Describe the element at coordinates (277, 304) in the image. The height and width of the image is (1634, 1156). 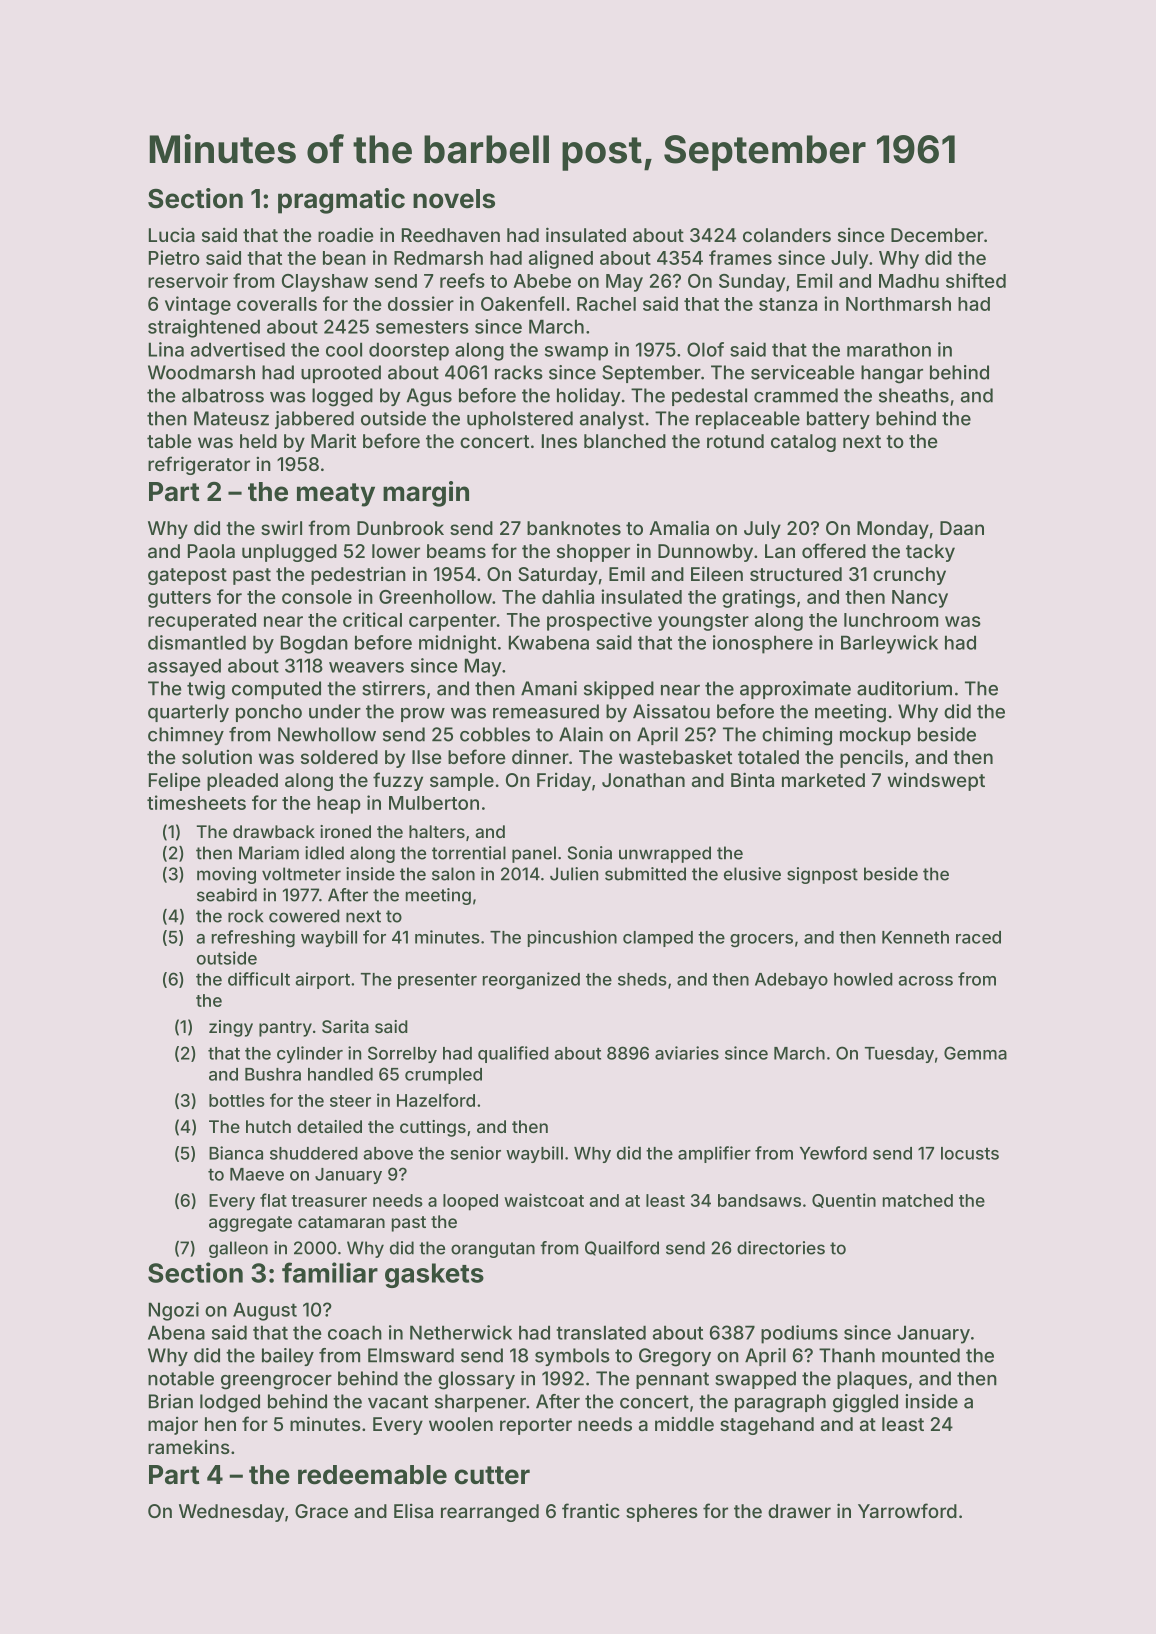
I see `coveralls` at that location.
